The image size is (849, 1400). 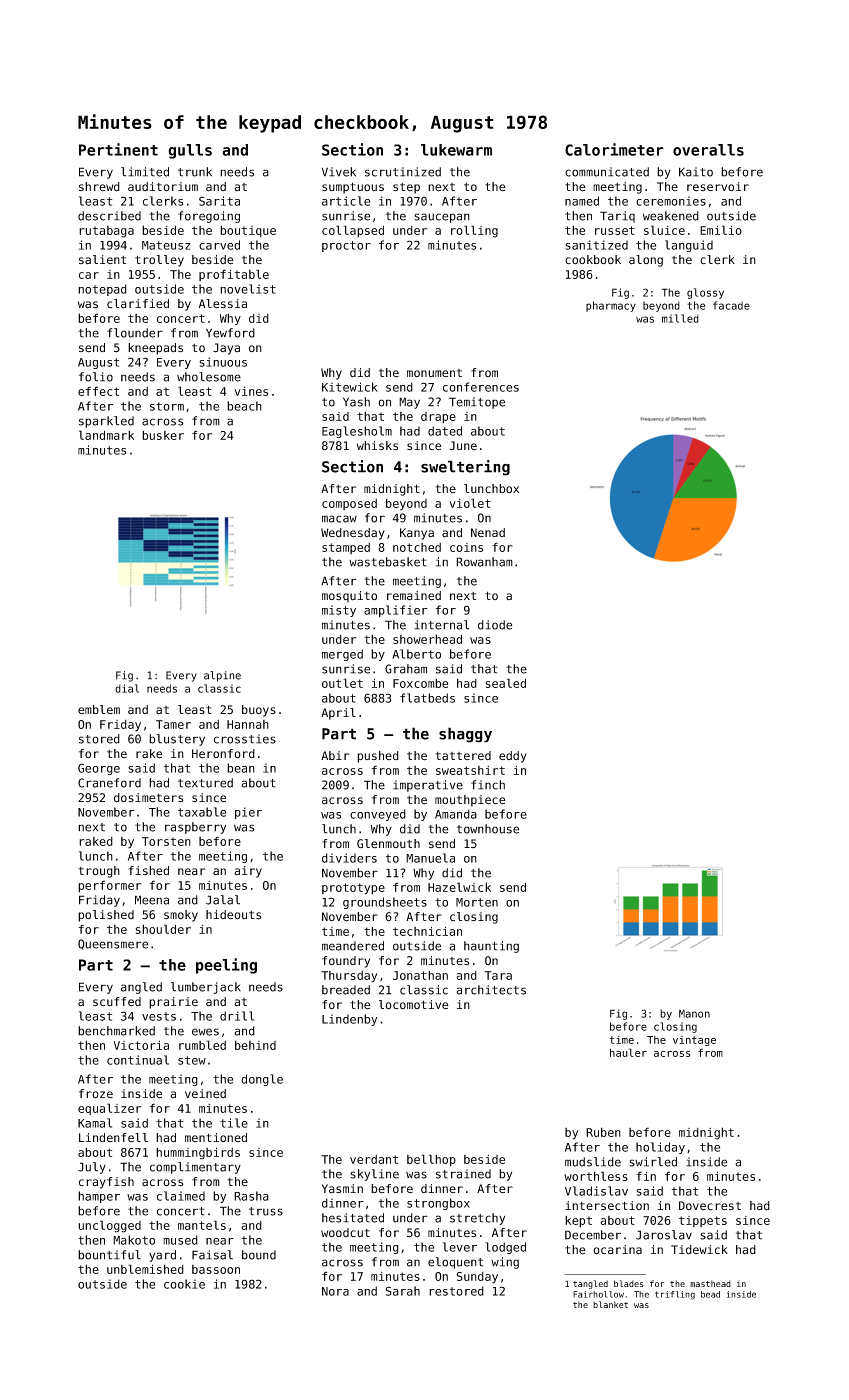 I want to click on effect, so click(x=98, y=391).
